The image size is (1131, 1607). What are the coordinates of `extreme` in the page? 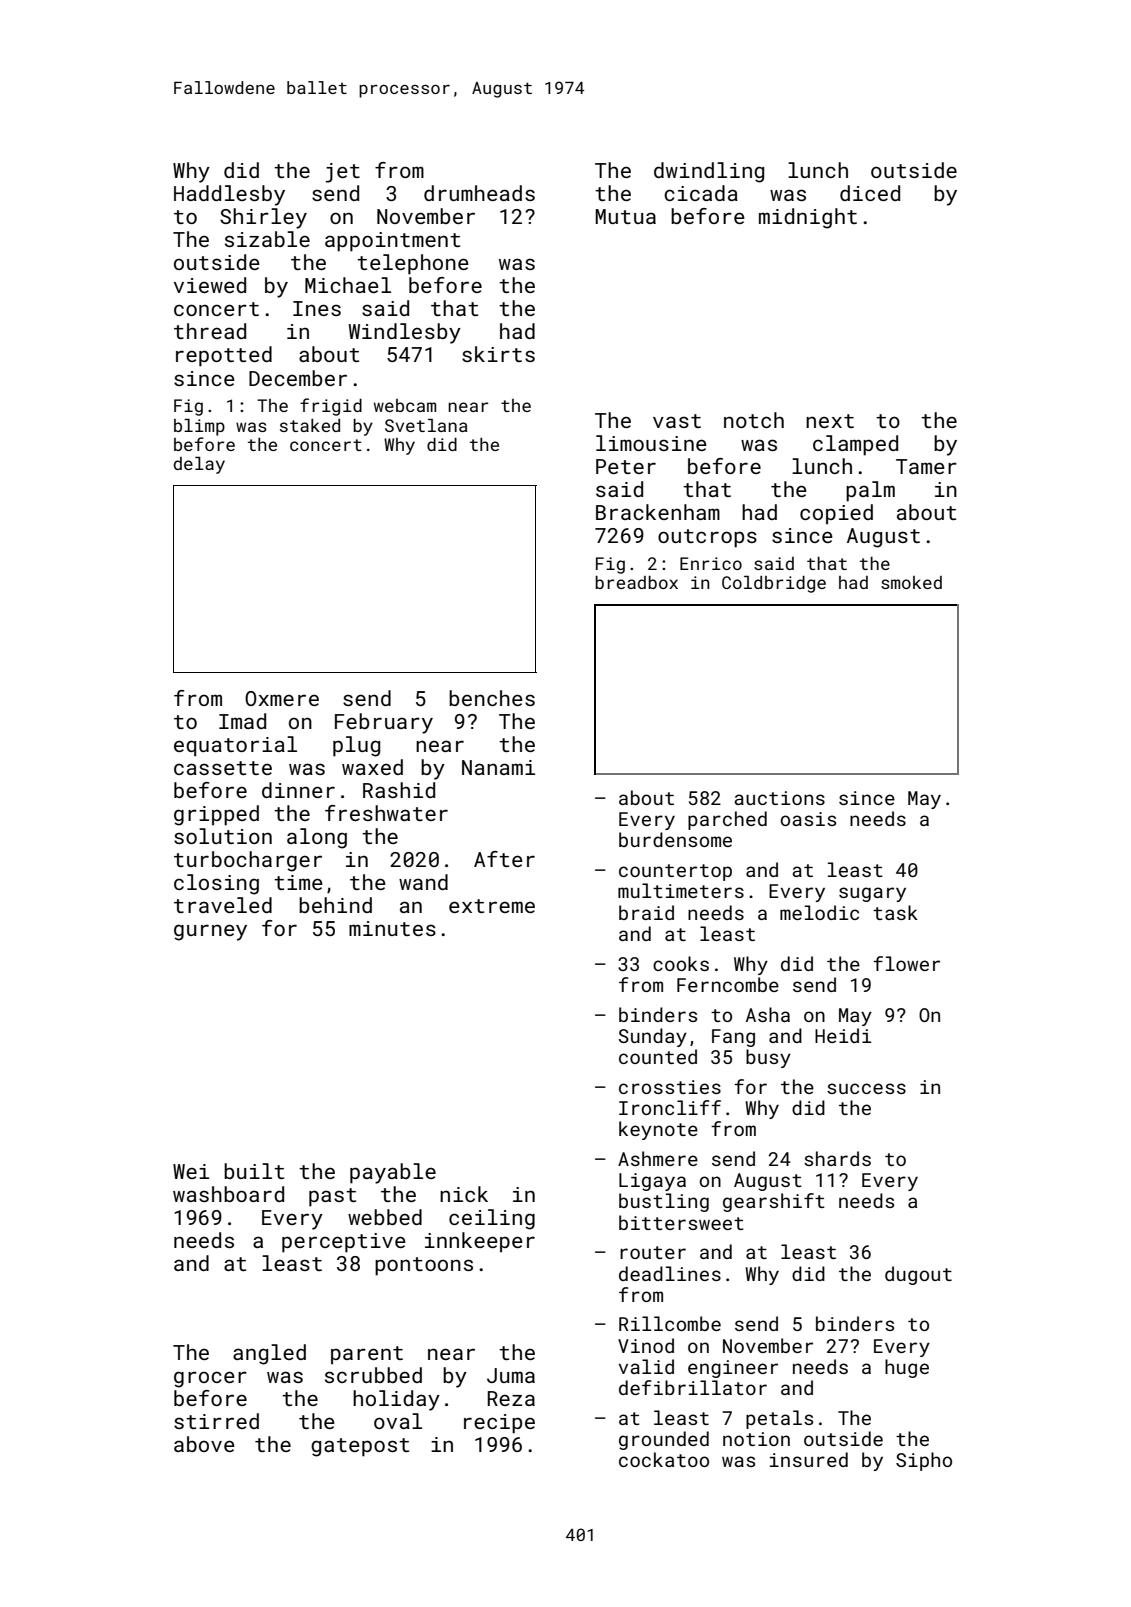 It's located at (492, 906).
